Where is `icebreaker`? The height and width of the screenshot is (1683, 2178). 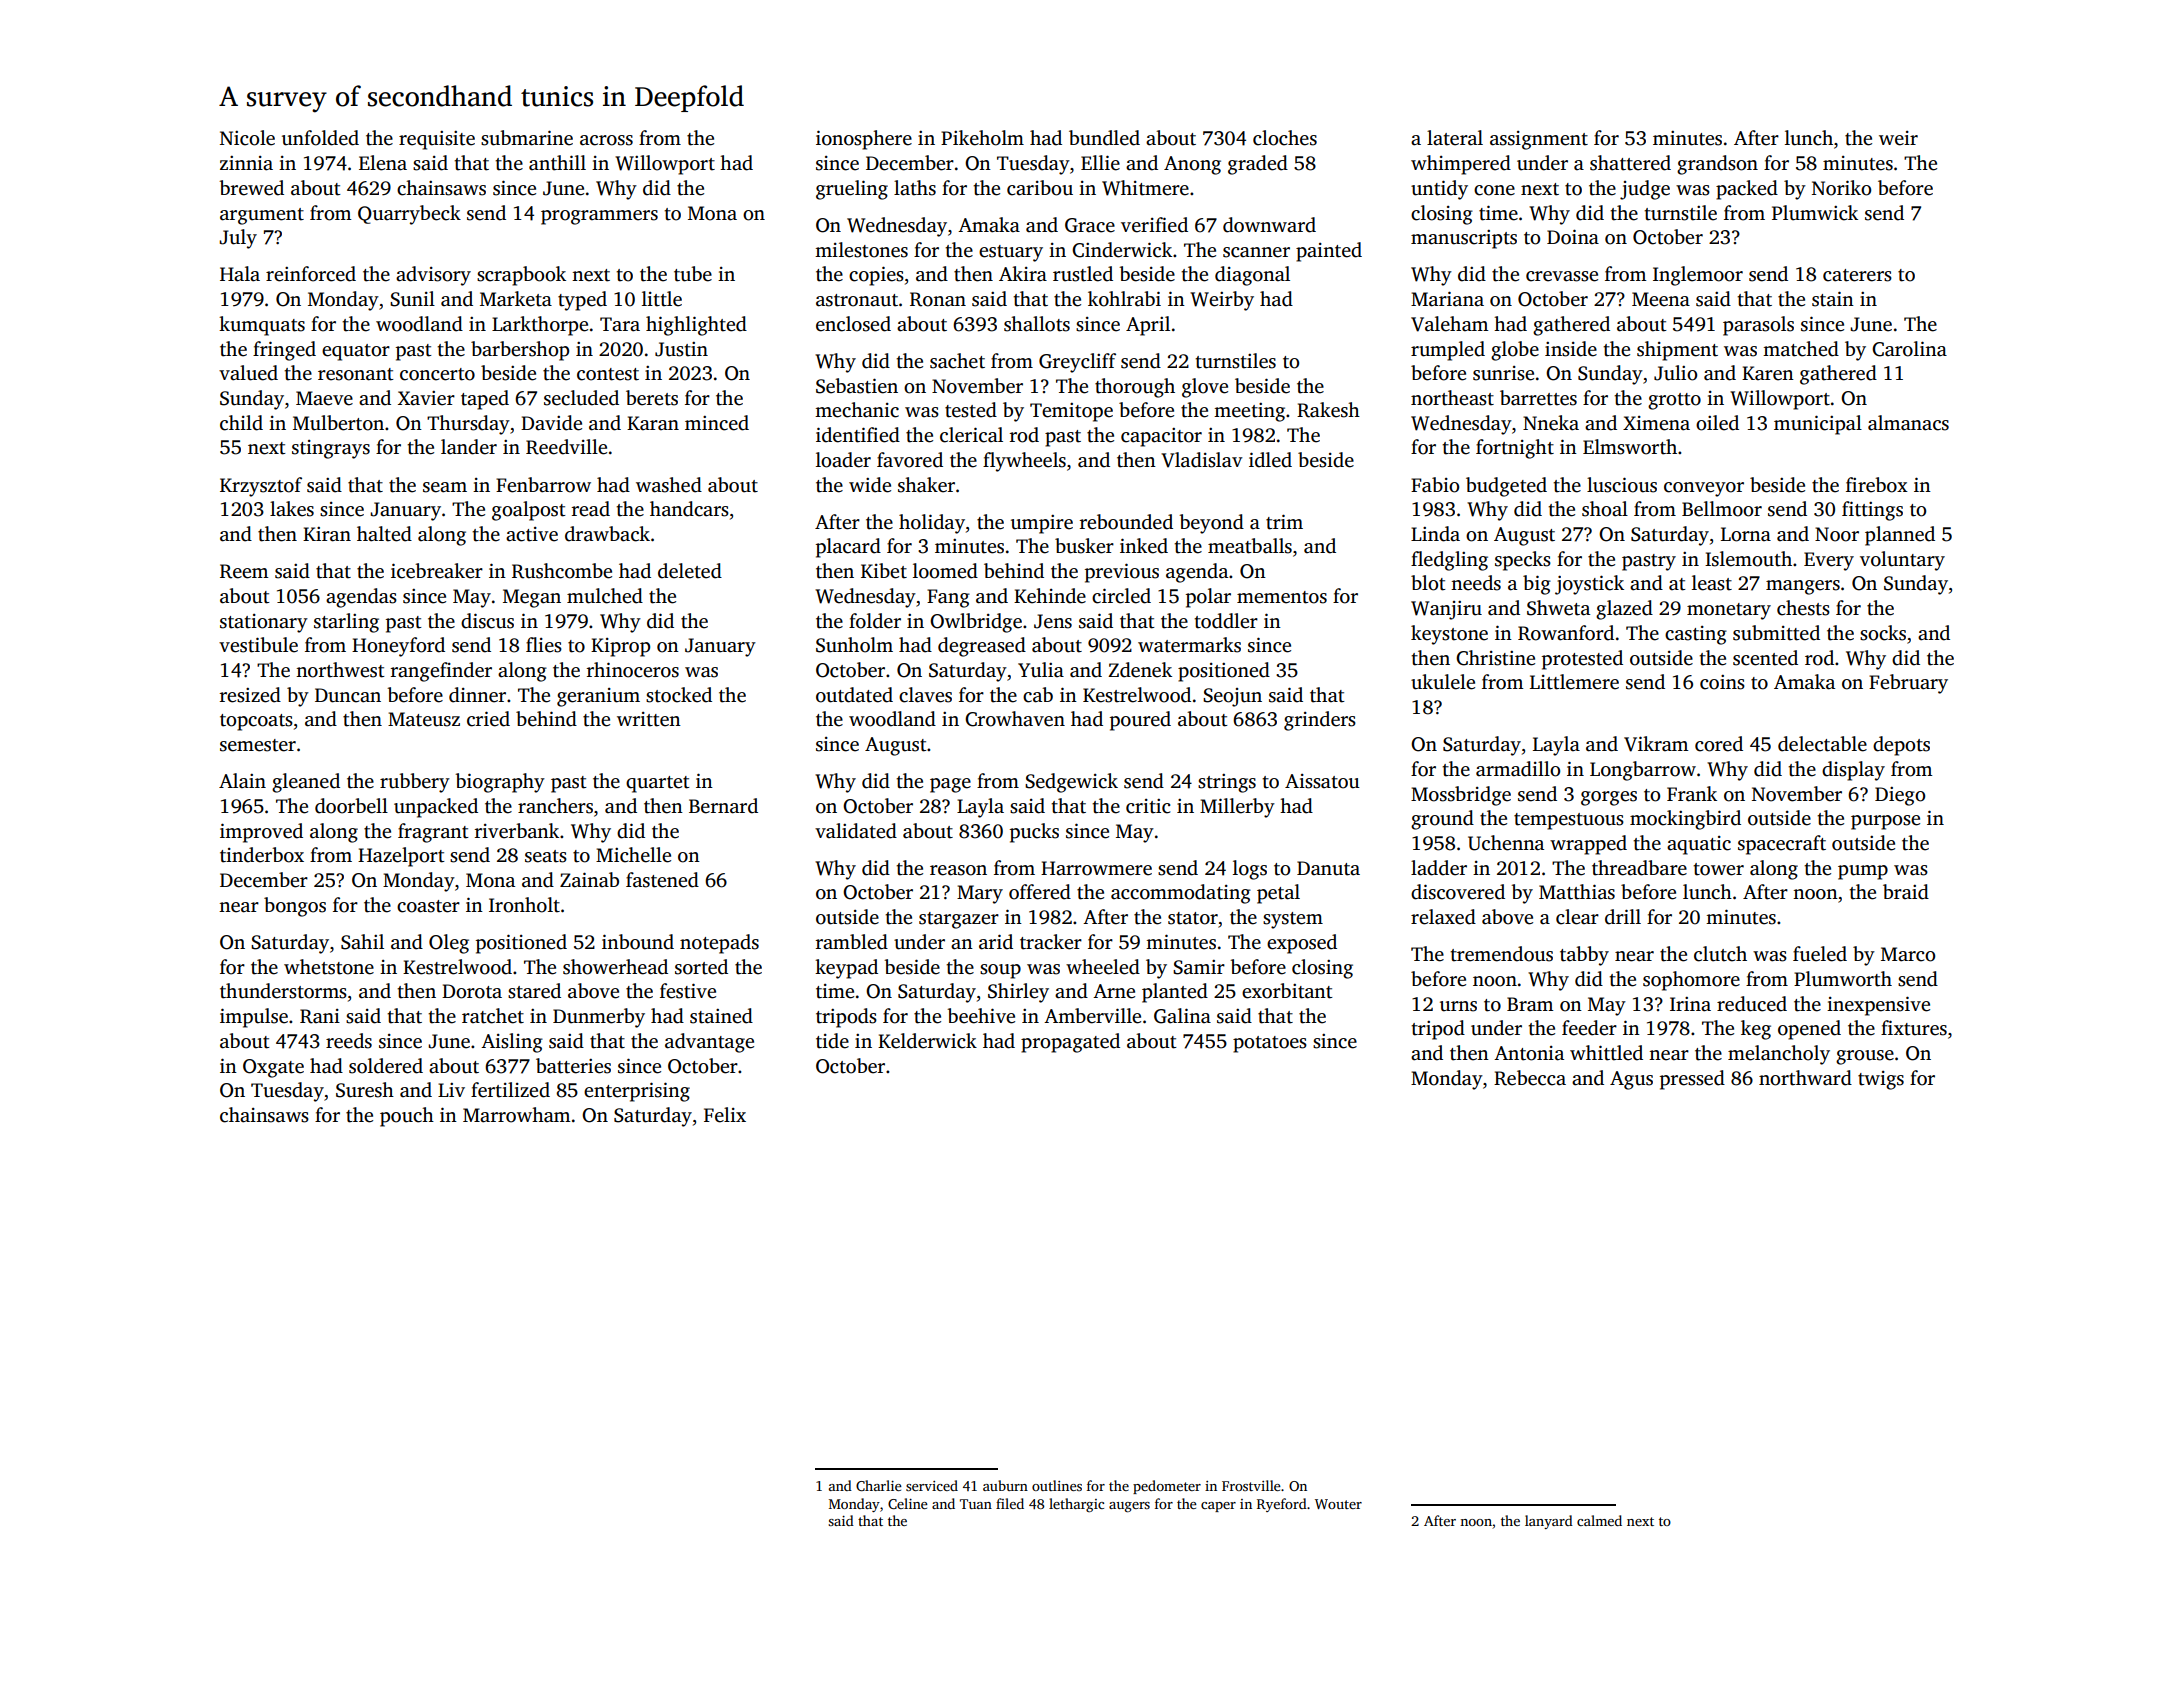 icebreaker is located at coordinates (437, 571).
